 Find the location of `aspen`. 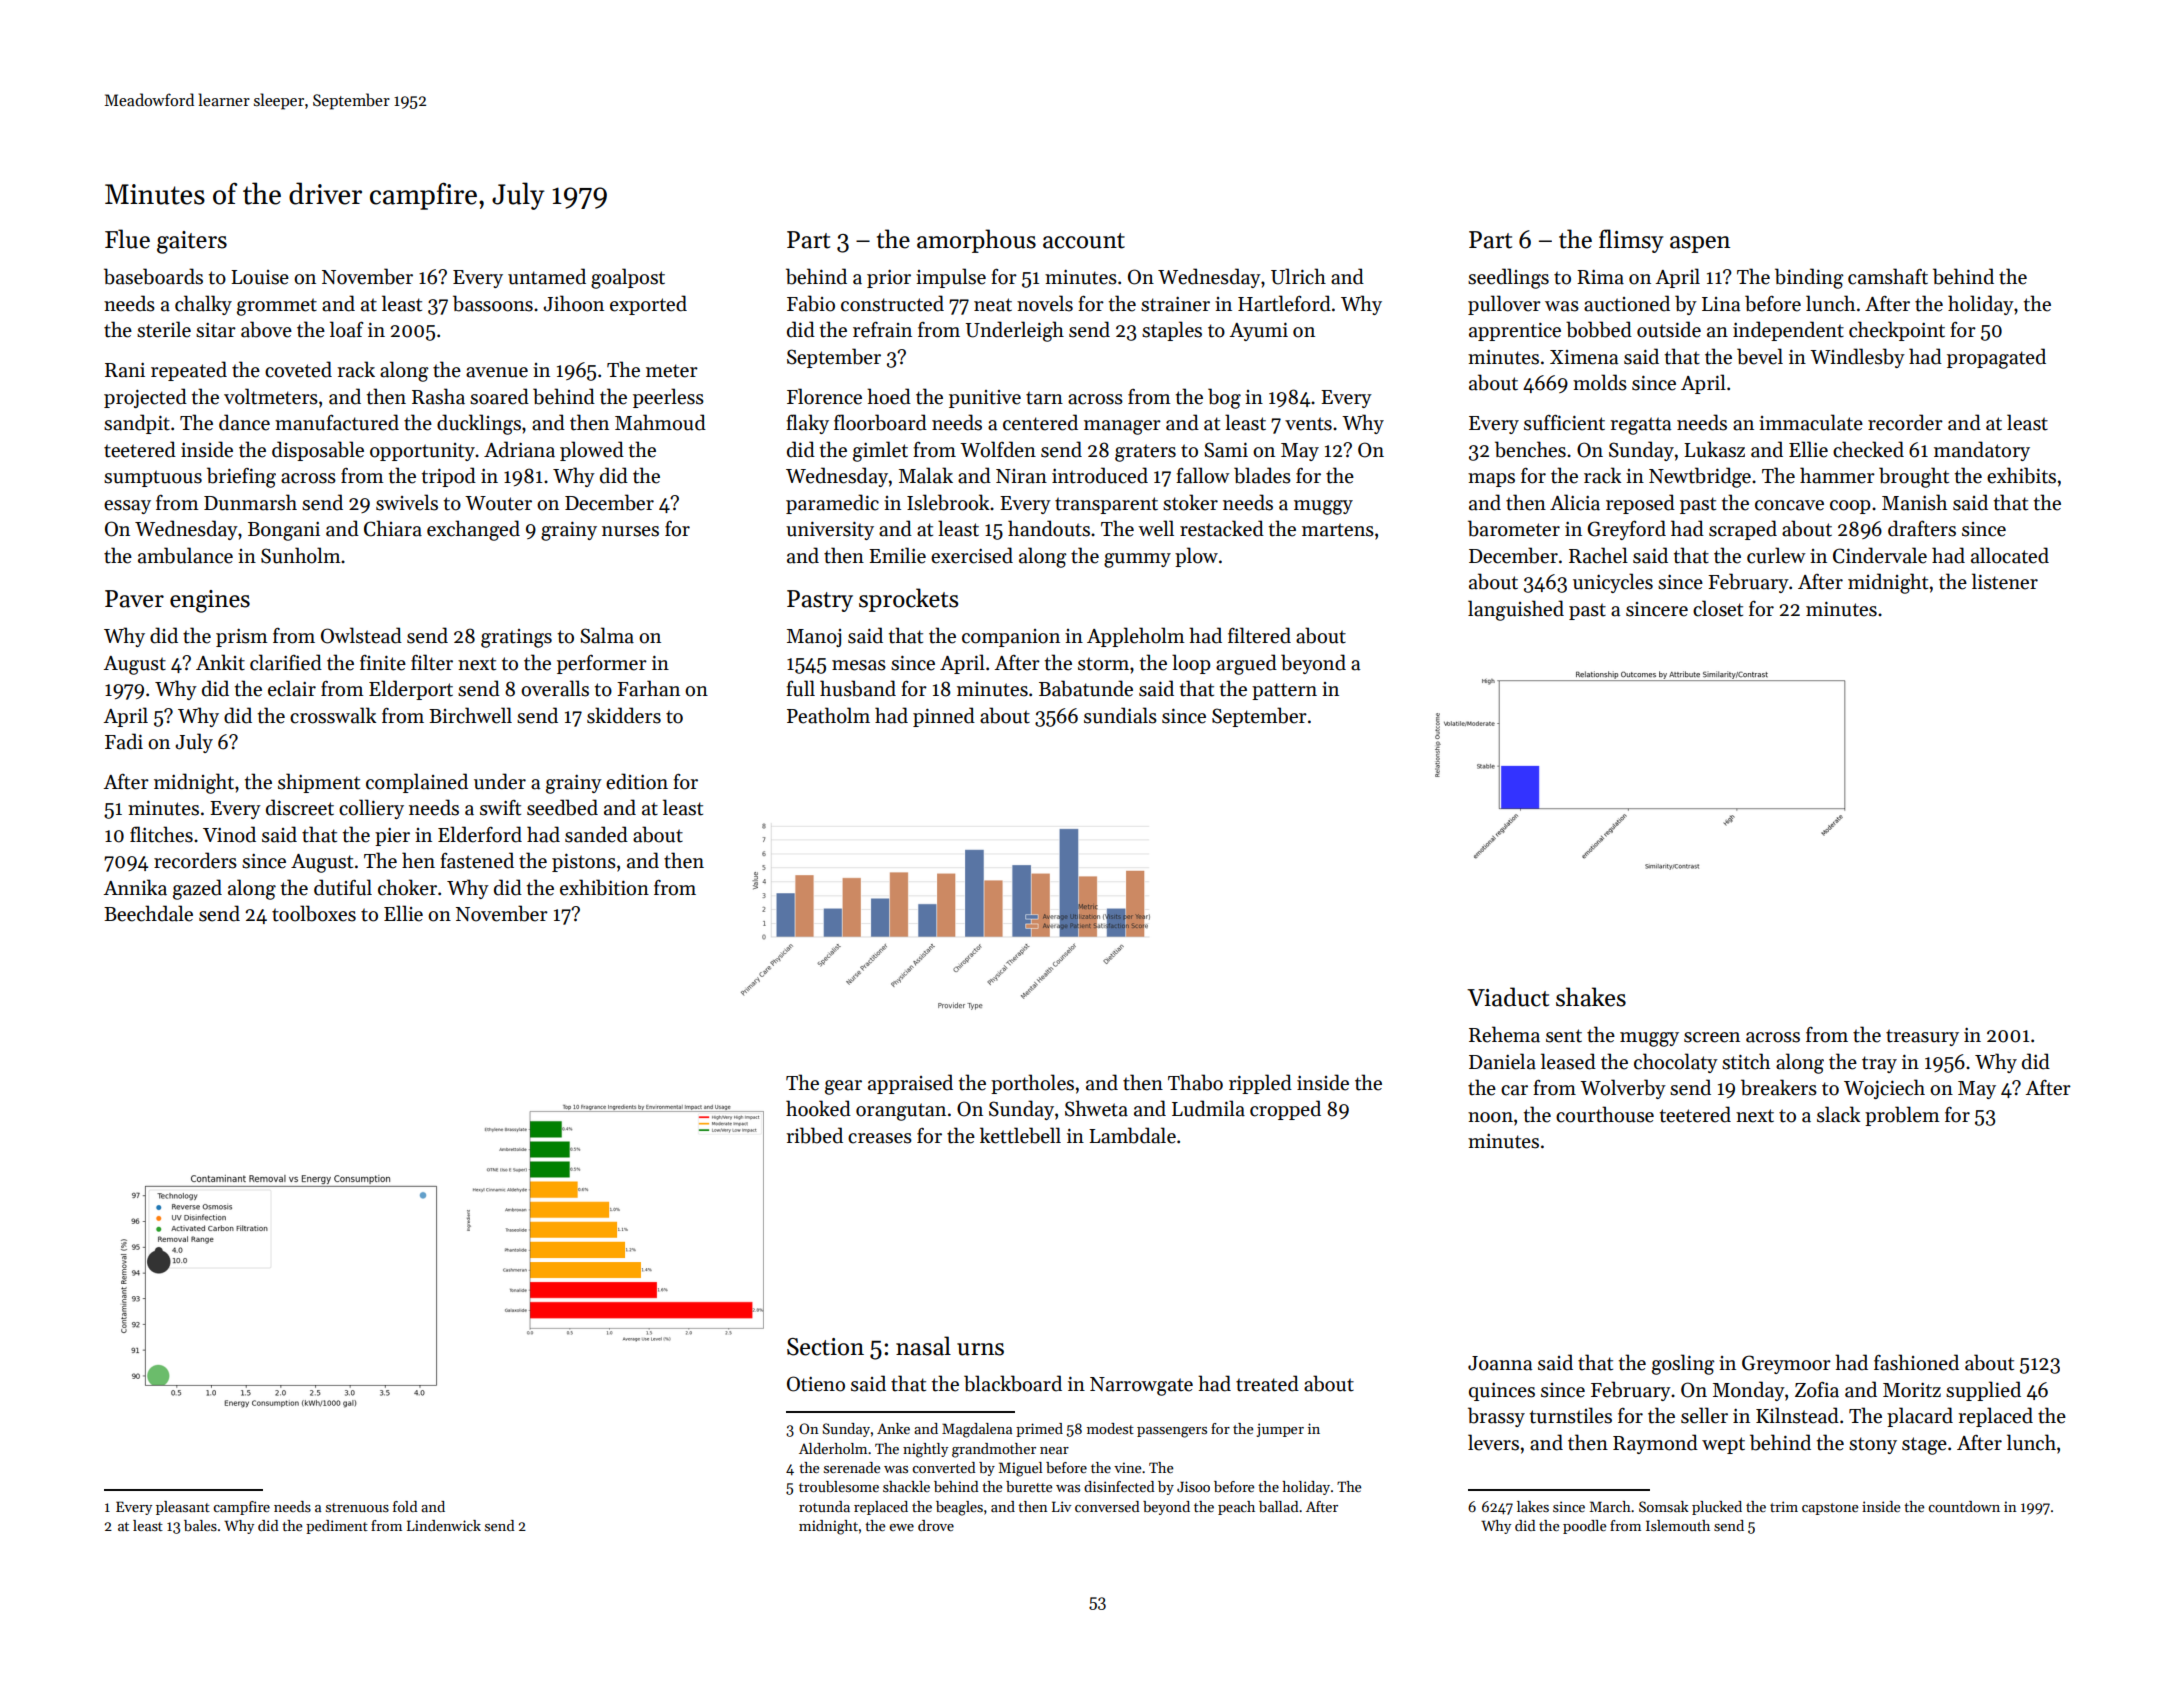

aspen is located at coordinates (1700, 244).
